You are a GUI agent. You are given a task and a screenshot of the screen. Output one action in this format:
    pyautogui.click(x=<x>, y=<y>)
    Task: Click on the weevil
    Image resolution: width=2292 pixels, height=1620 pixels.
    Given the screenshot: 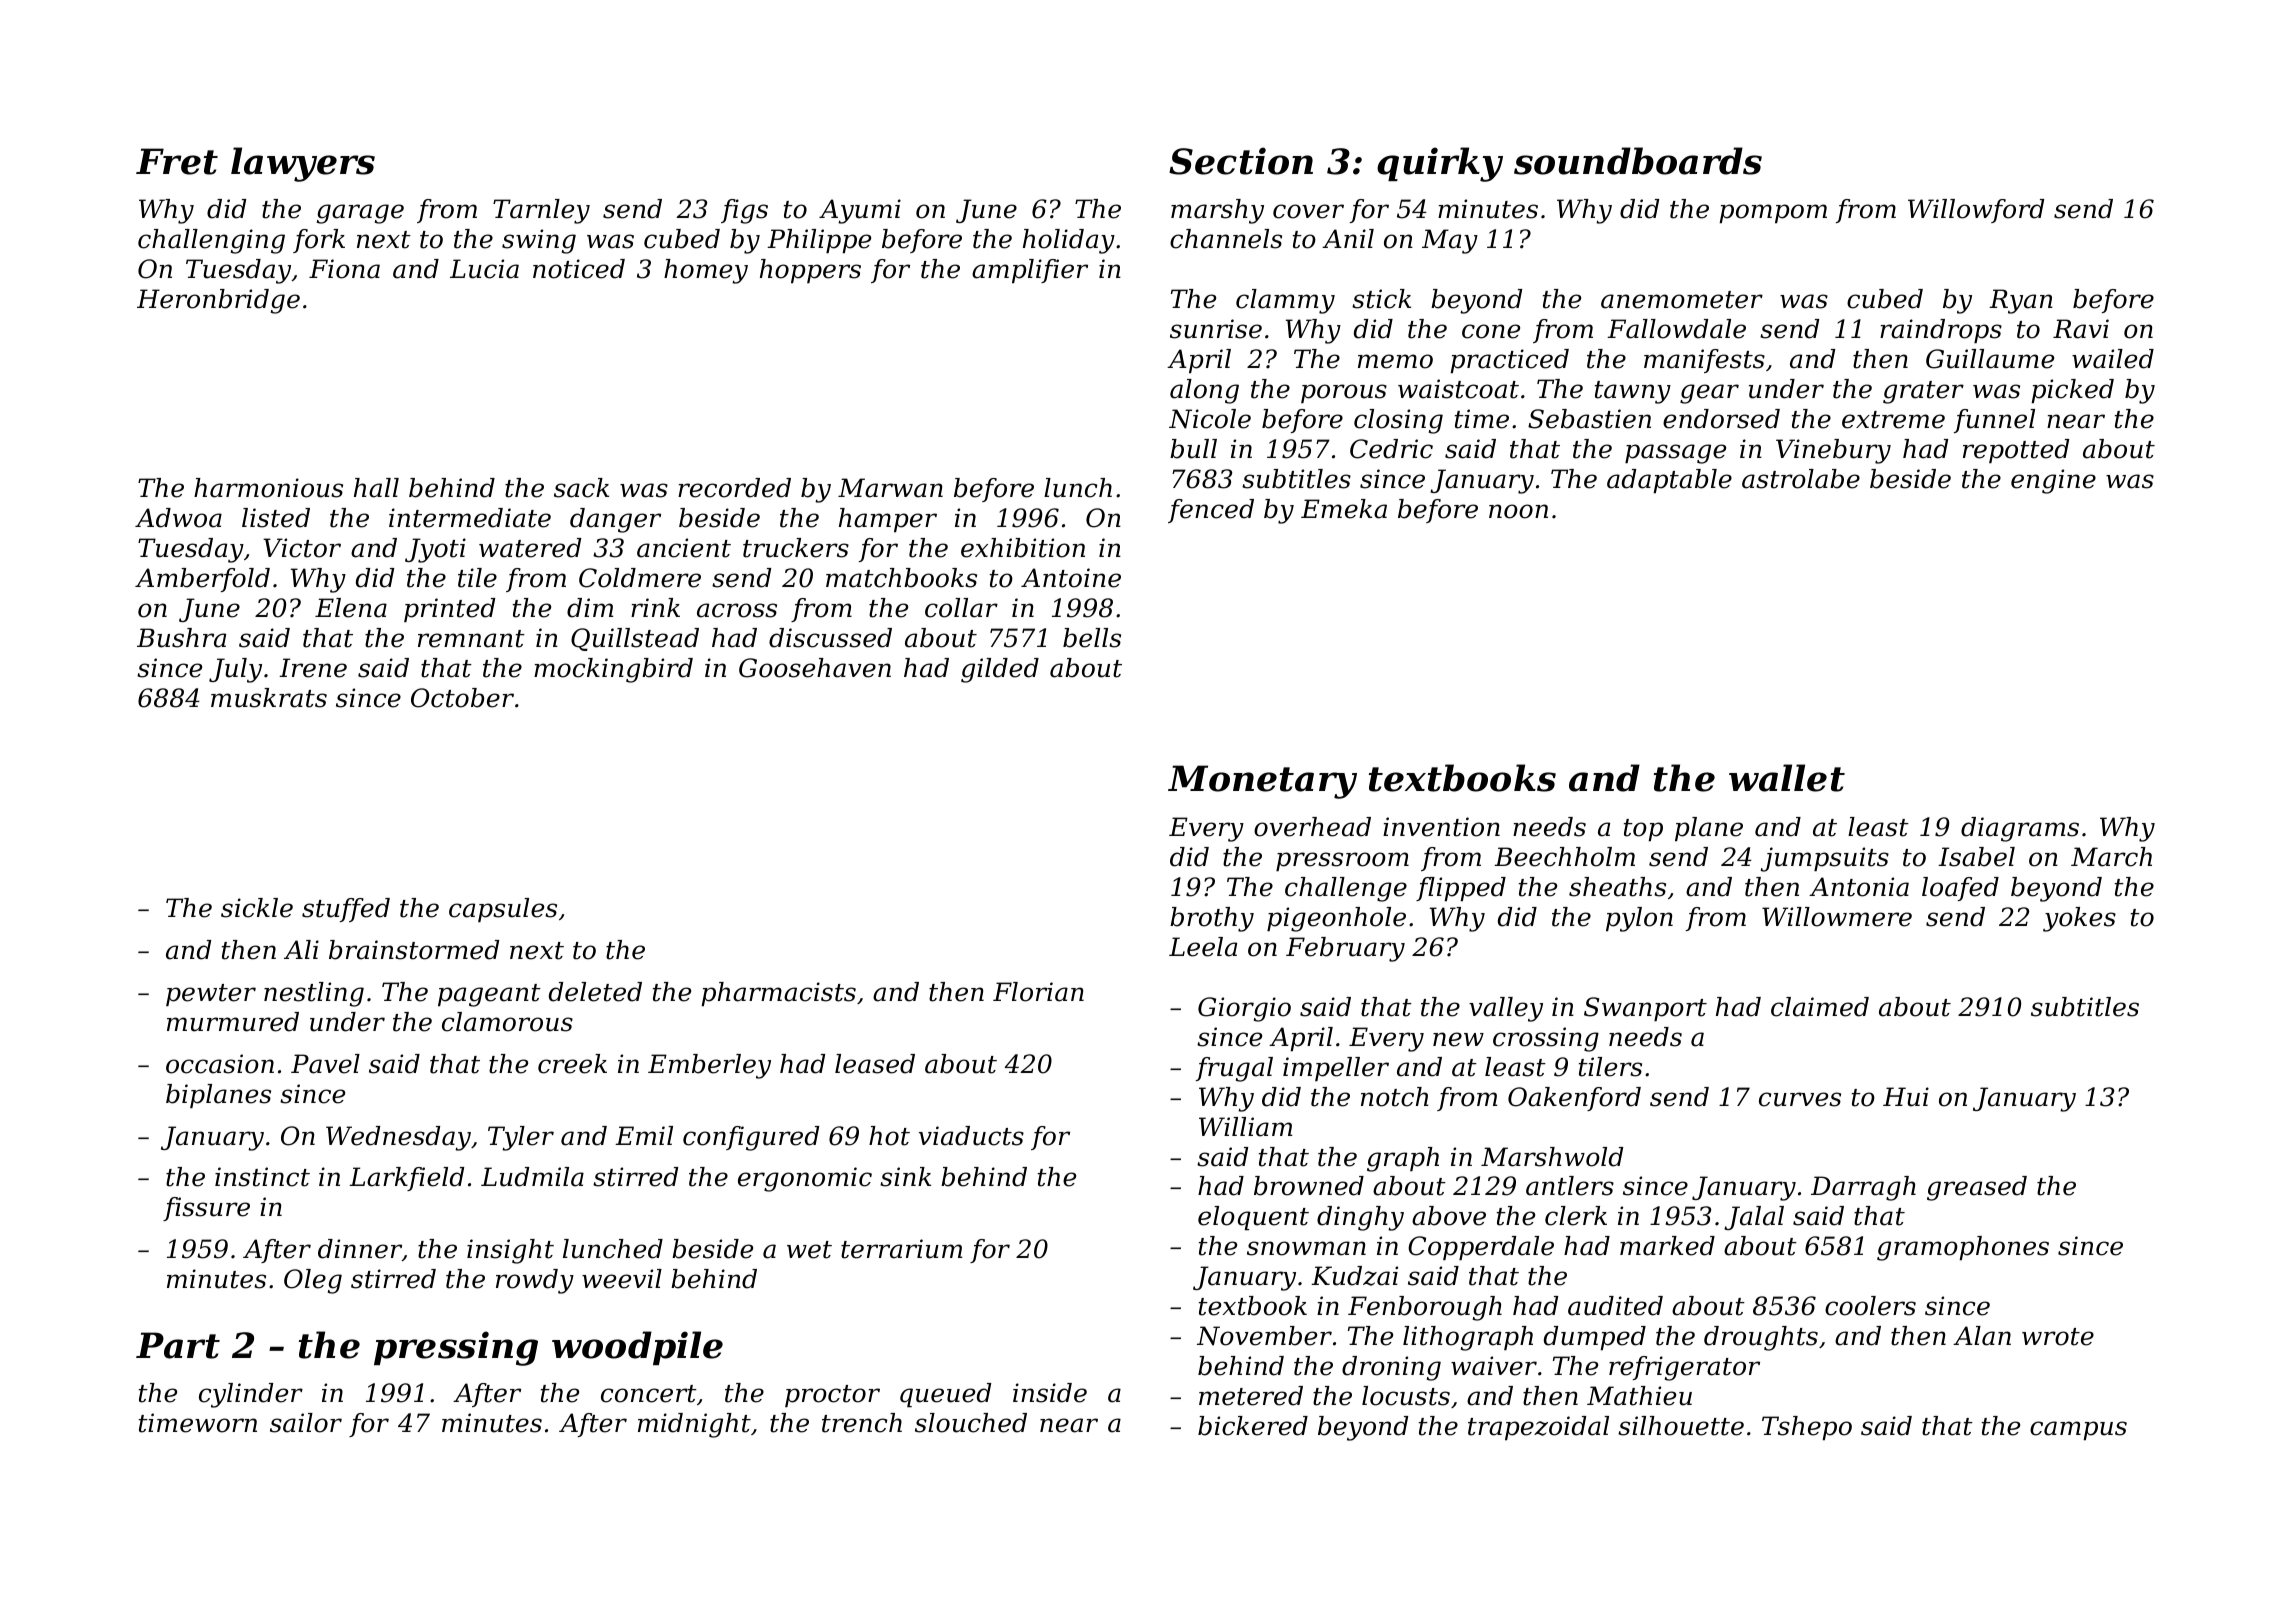 What is the action you would take?
    pyautogui.click(x=622, y=1279)
